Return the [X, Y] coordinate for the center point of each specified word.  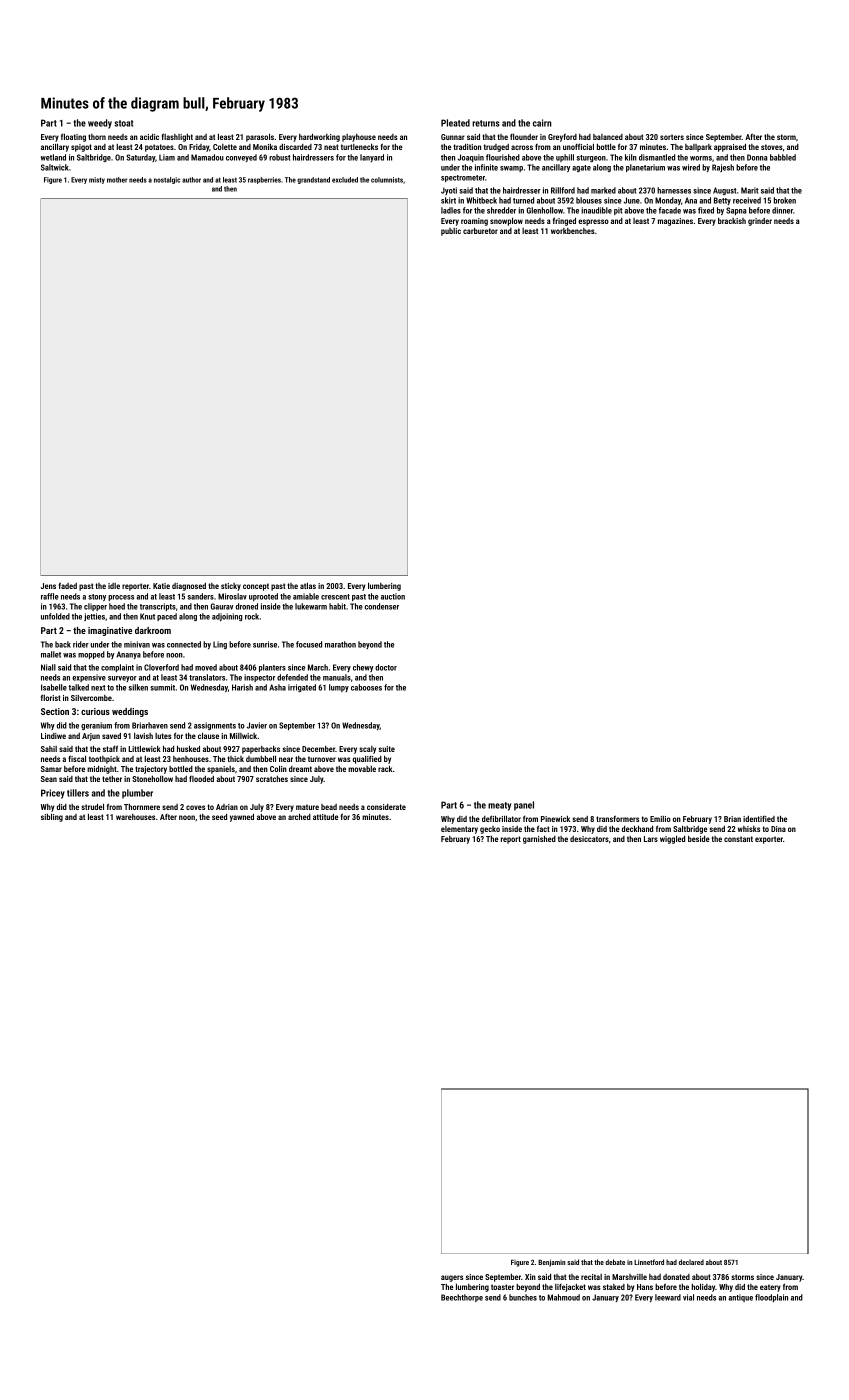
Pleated [455, 123]
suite [387, 749]
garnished [539, 839]
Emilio [660, 819]
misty [97, 180]
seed [219, 817]
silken [138, 687]
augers [452, 1278]
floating [73, 137]
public [451, 232]
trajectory [151, 770]
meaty [499, 806]
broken [785, 200]
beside [699, 839]
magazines [675, 222]
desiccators [589, 839]
